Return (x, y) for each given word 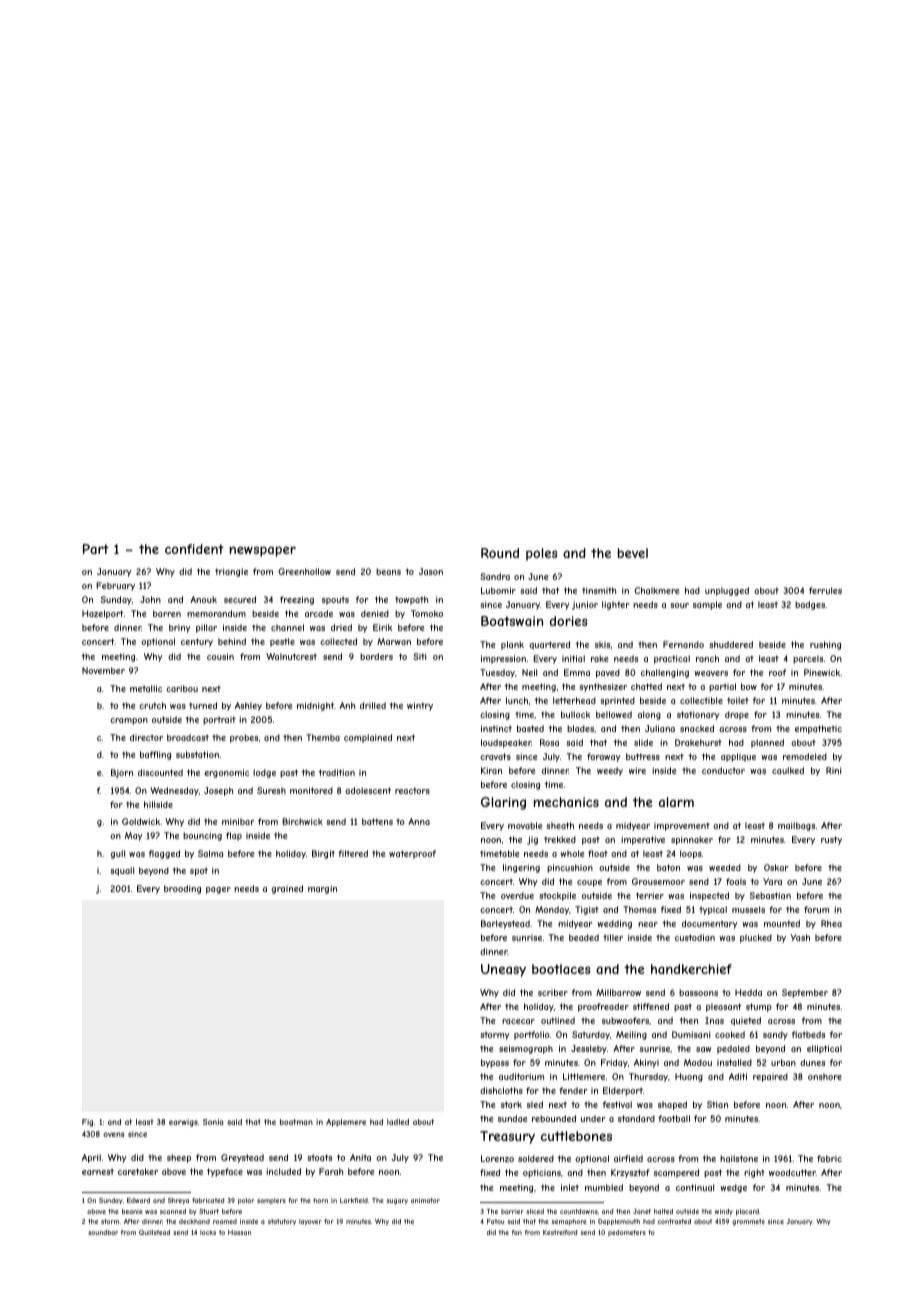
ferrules (825, 590)
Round (500, 553)
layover (310, 1222)
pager (218, 890)
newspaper (263, 551)
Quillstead (154, 1232)
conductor (723, 770)
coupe (589, 883)
